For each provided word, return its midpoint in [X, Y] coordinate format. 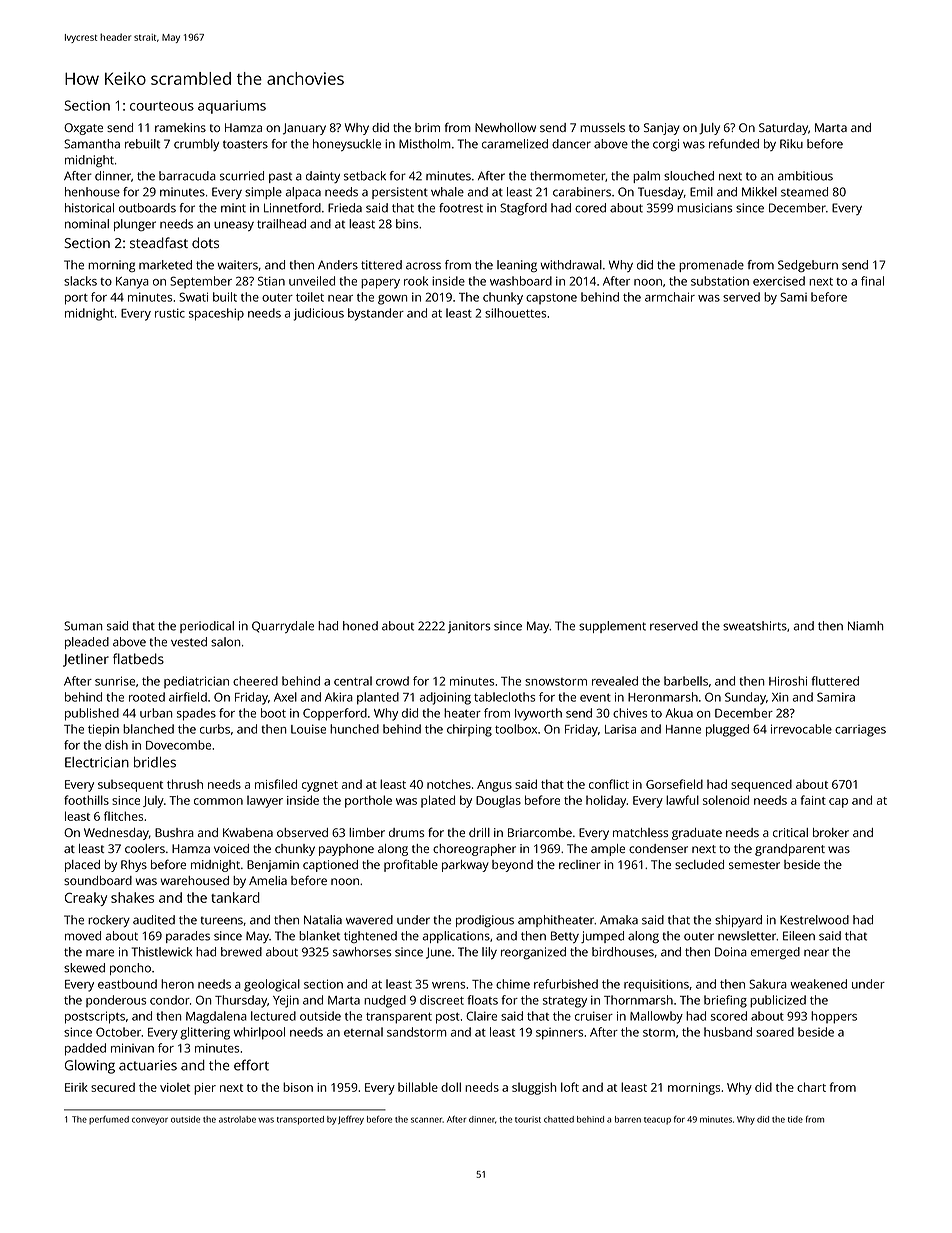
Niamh [865, 626]
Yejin [286, 1001]
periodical [207, 627]
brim [427, 127]
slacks [80, 281]
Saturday [783, 129]
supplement [612, 627]
